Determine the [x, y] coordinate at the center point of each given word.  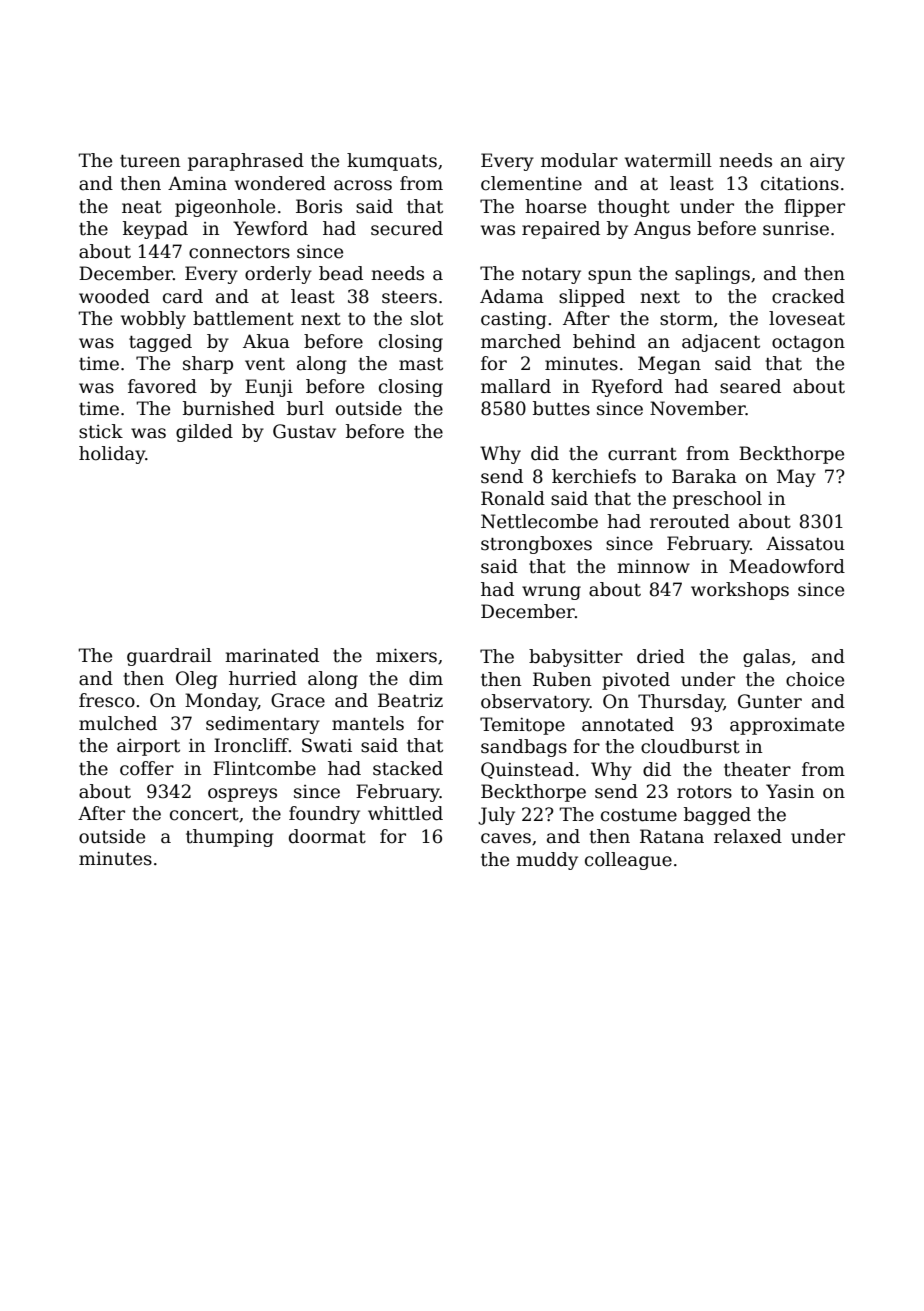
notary [551, 276]
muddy [547, 861]
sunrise [796, 228]
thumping [229, 838]
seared [750, 386]
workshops [740, 591]
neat [142, 207]
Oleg [196, 680]
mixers [406, 655]
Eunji [269, 388]
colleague [628, 861]
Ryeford [627, 388]
